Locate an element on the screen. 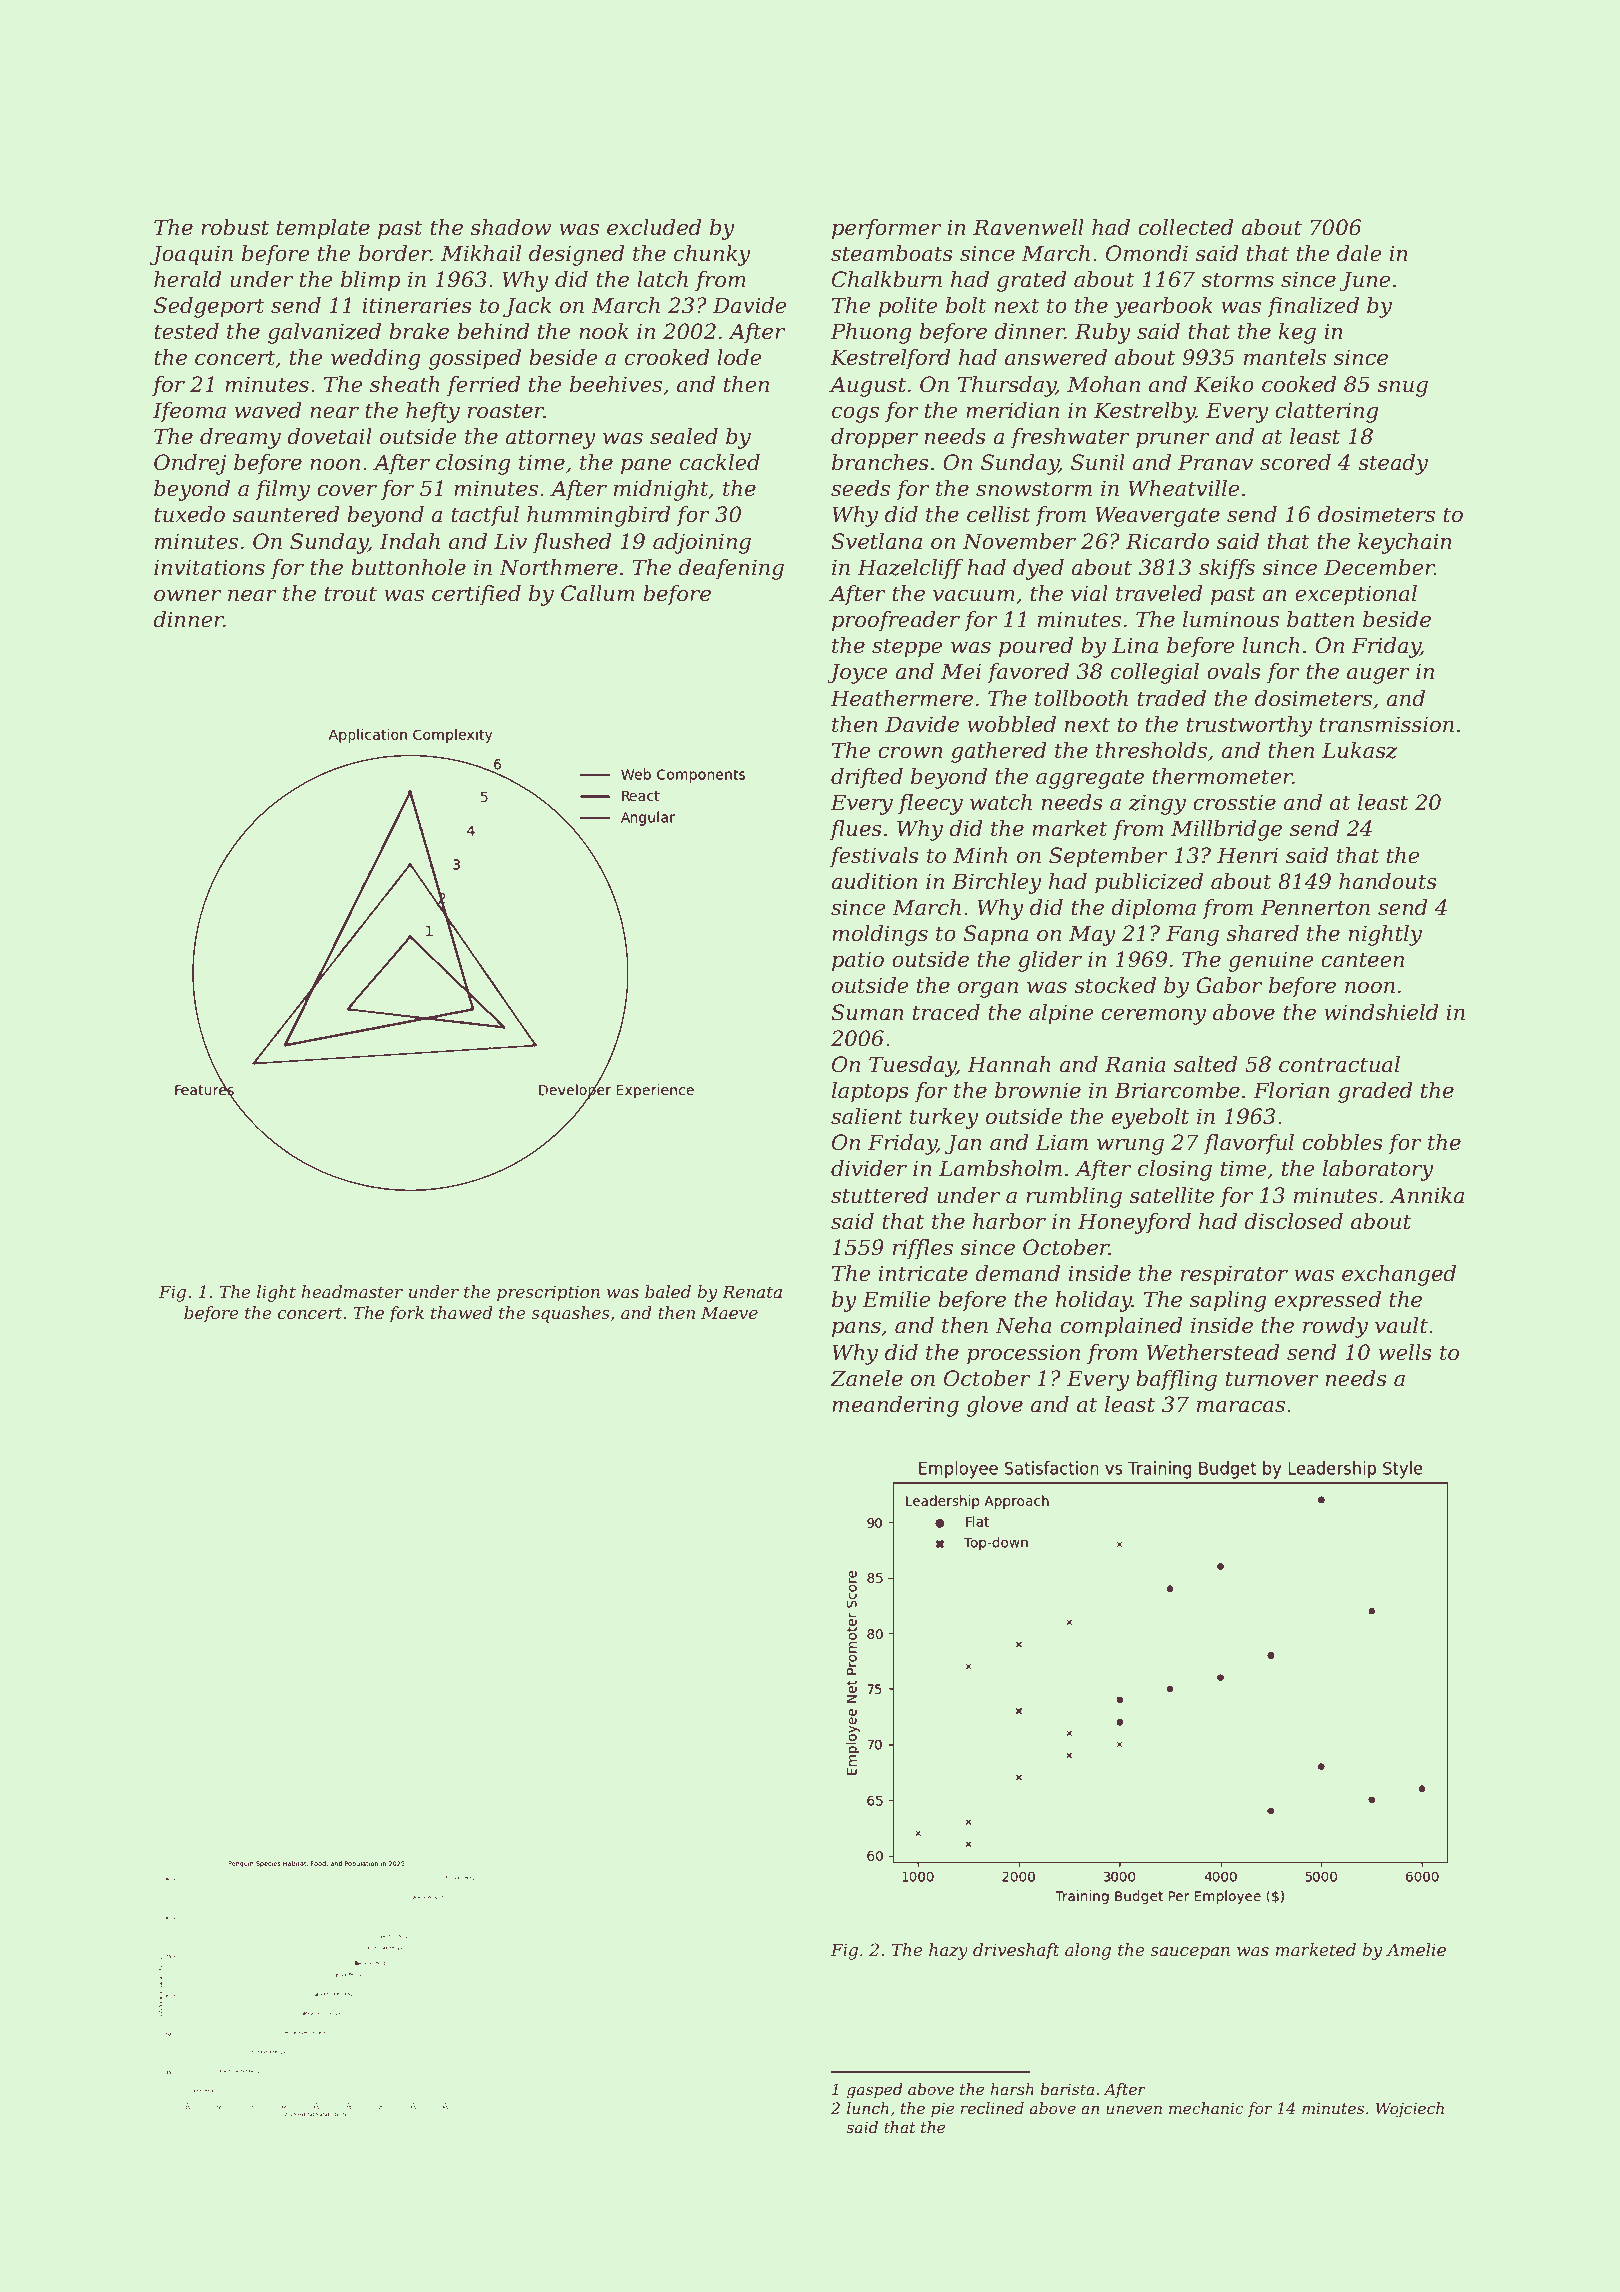 The width and height of the screenshot is (1620, 2292). graded is located at coordinates (1375, 1092).
